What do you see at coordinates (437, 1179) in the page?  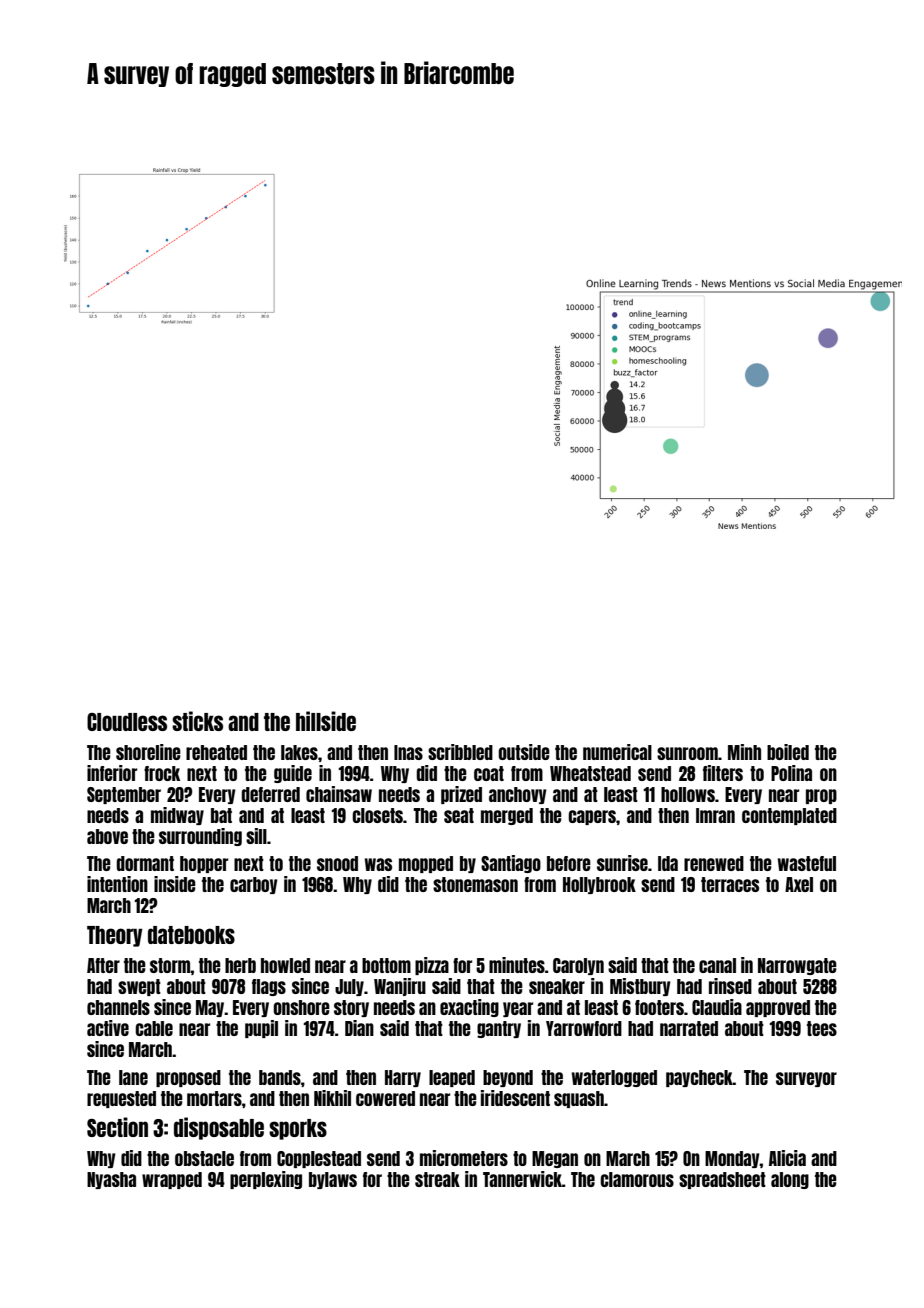 I see `streak` at bounding box center [437, 1179].
